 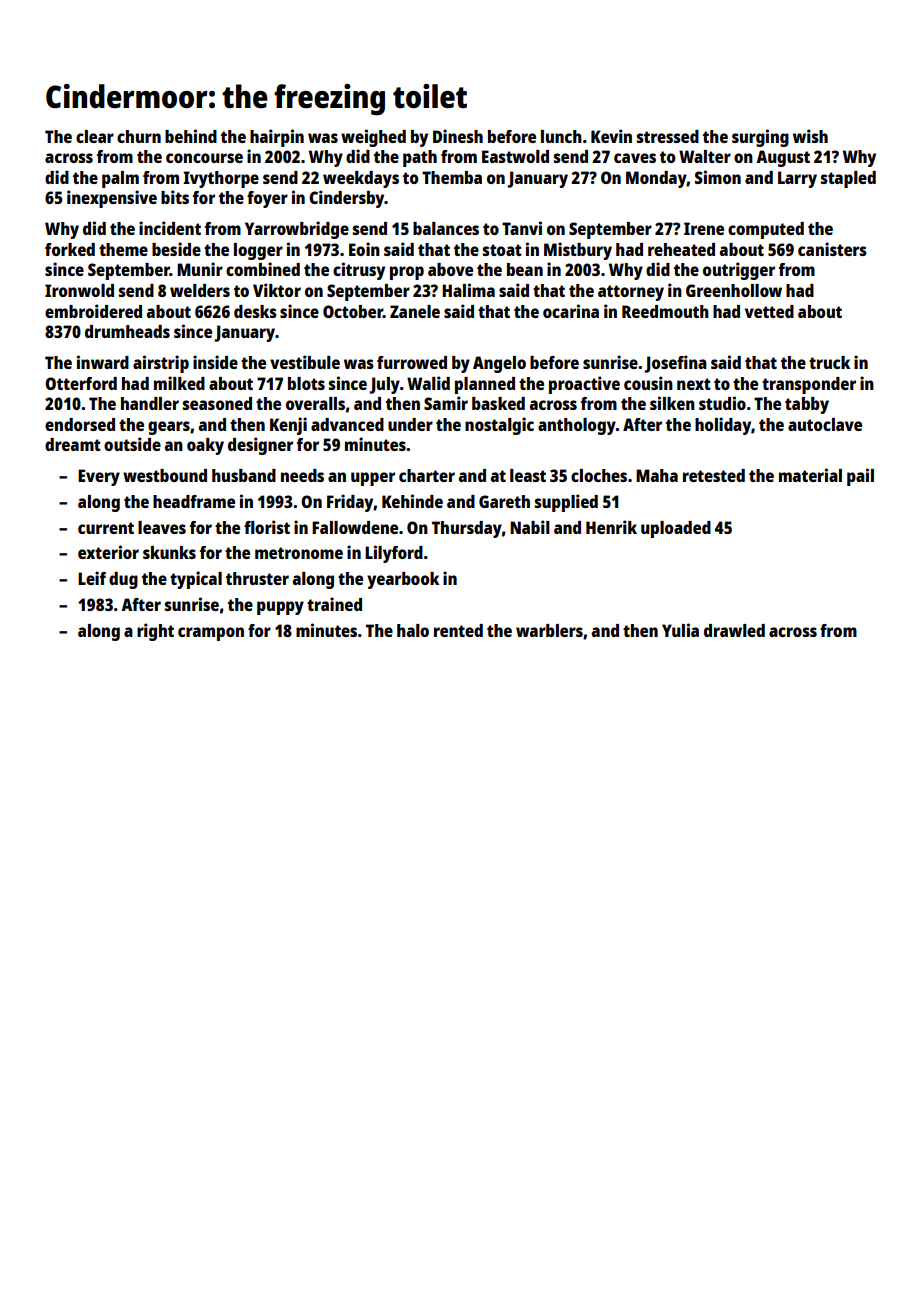 What do you see at coordinates (525, 269) in the image?
I see `bean` at bounding box center [525, 269].
